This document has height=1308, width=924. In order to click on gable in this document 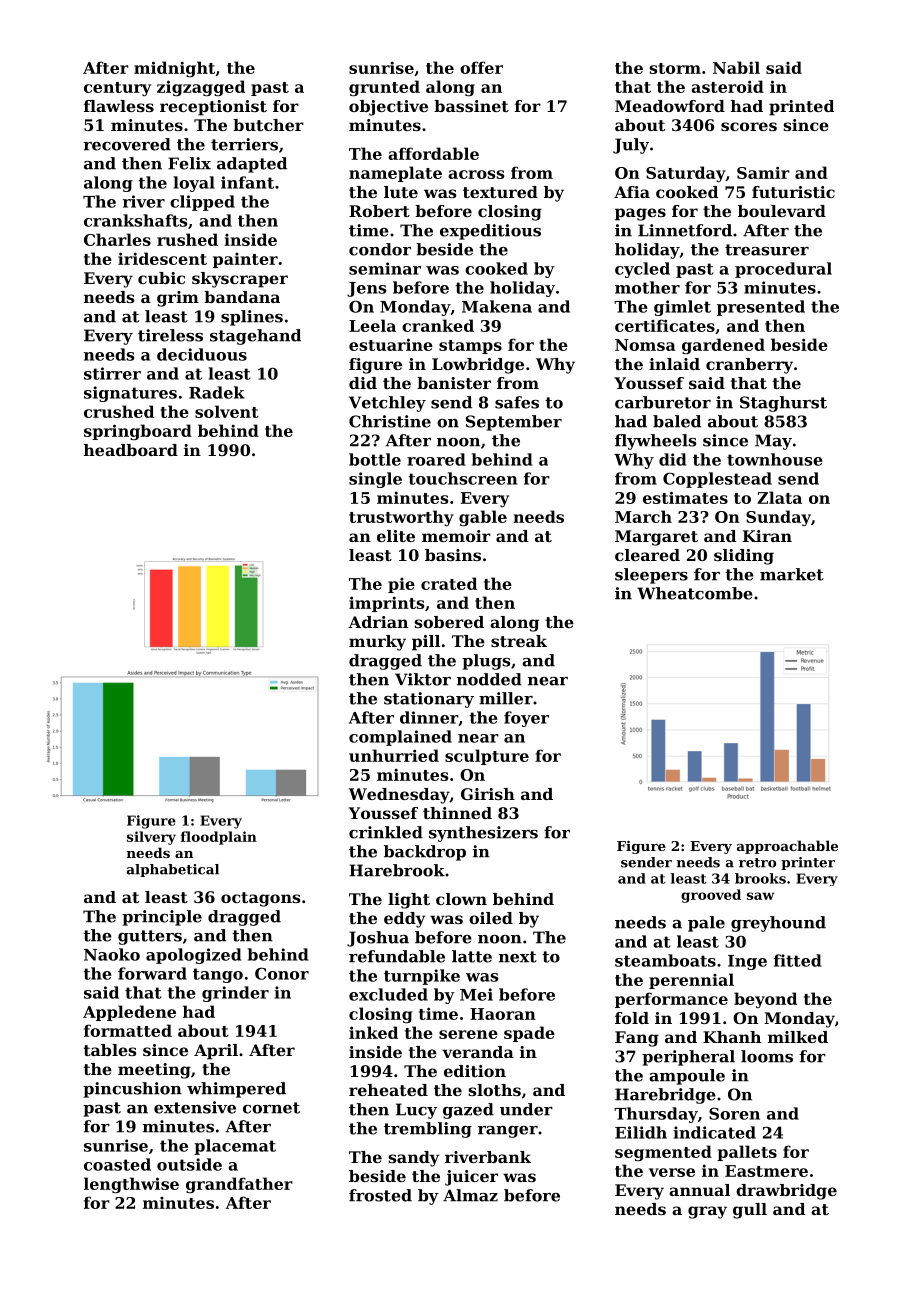, I will do `click(483, 518)`.
